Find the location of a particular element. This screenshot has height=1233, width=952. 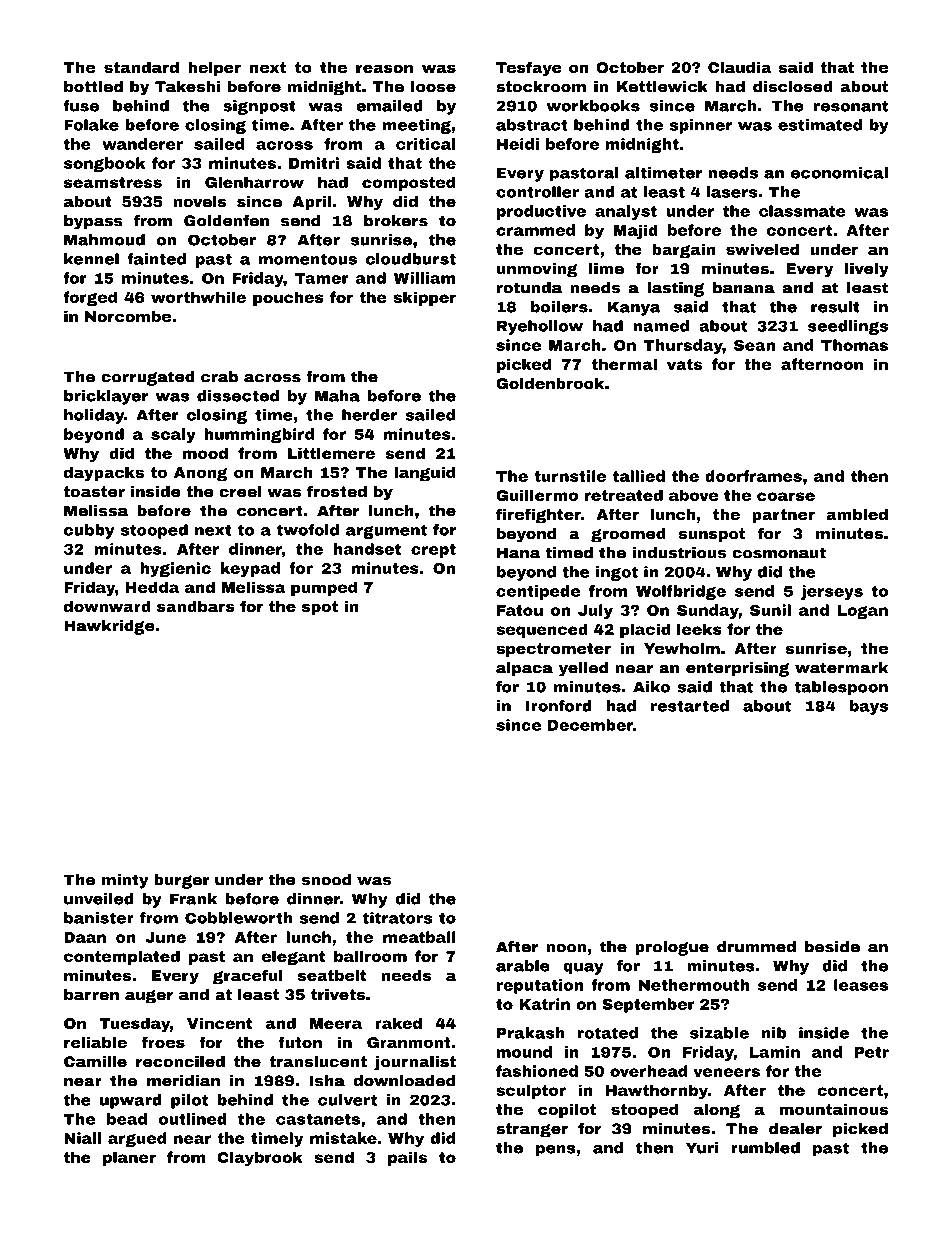

Tesfaye is located at coordinates (529, 68).
